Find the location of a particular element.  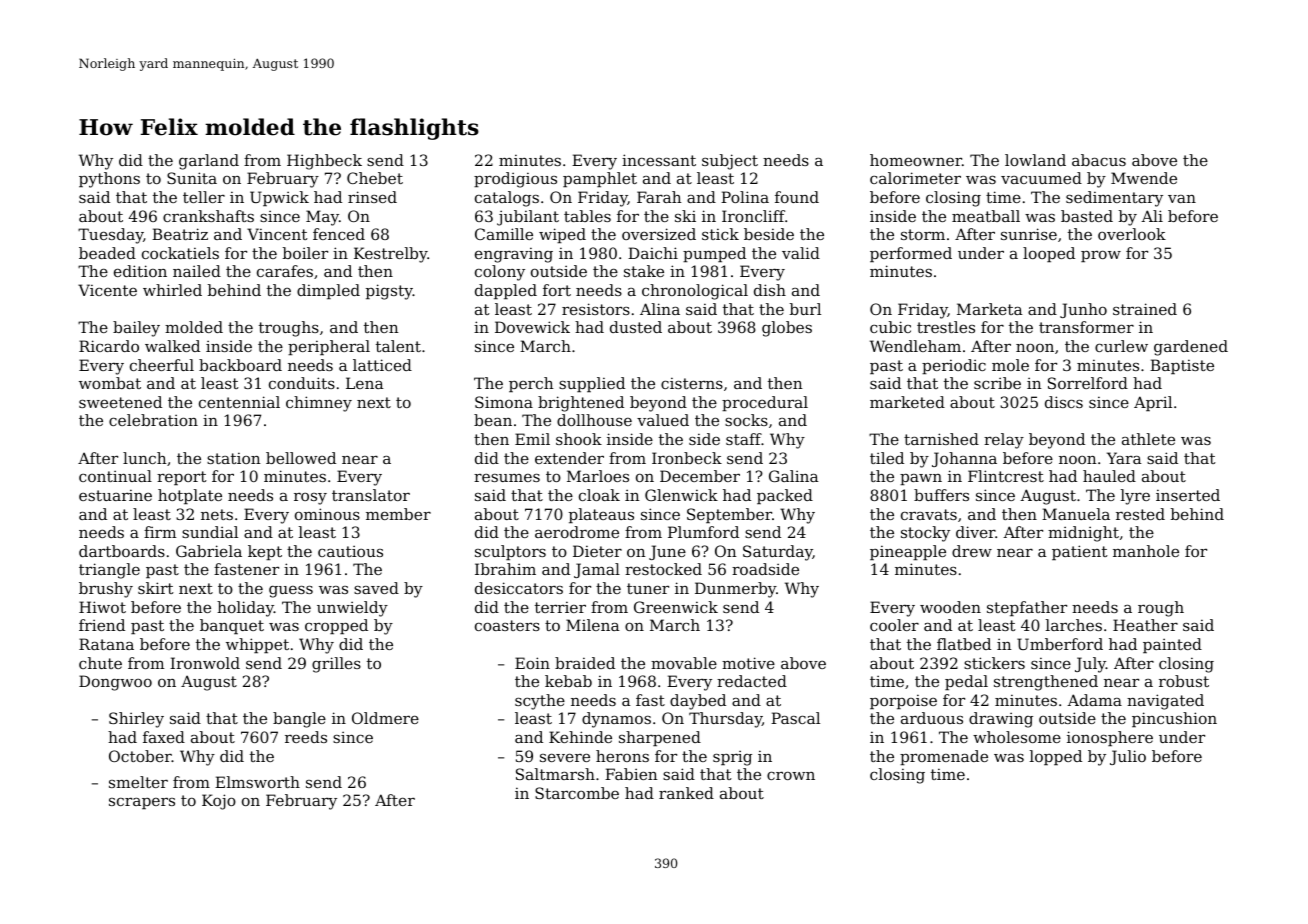

pythons is located at coordinates (109, 180).
